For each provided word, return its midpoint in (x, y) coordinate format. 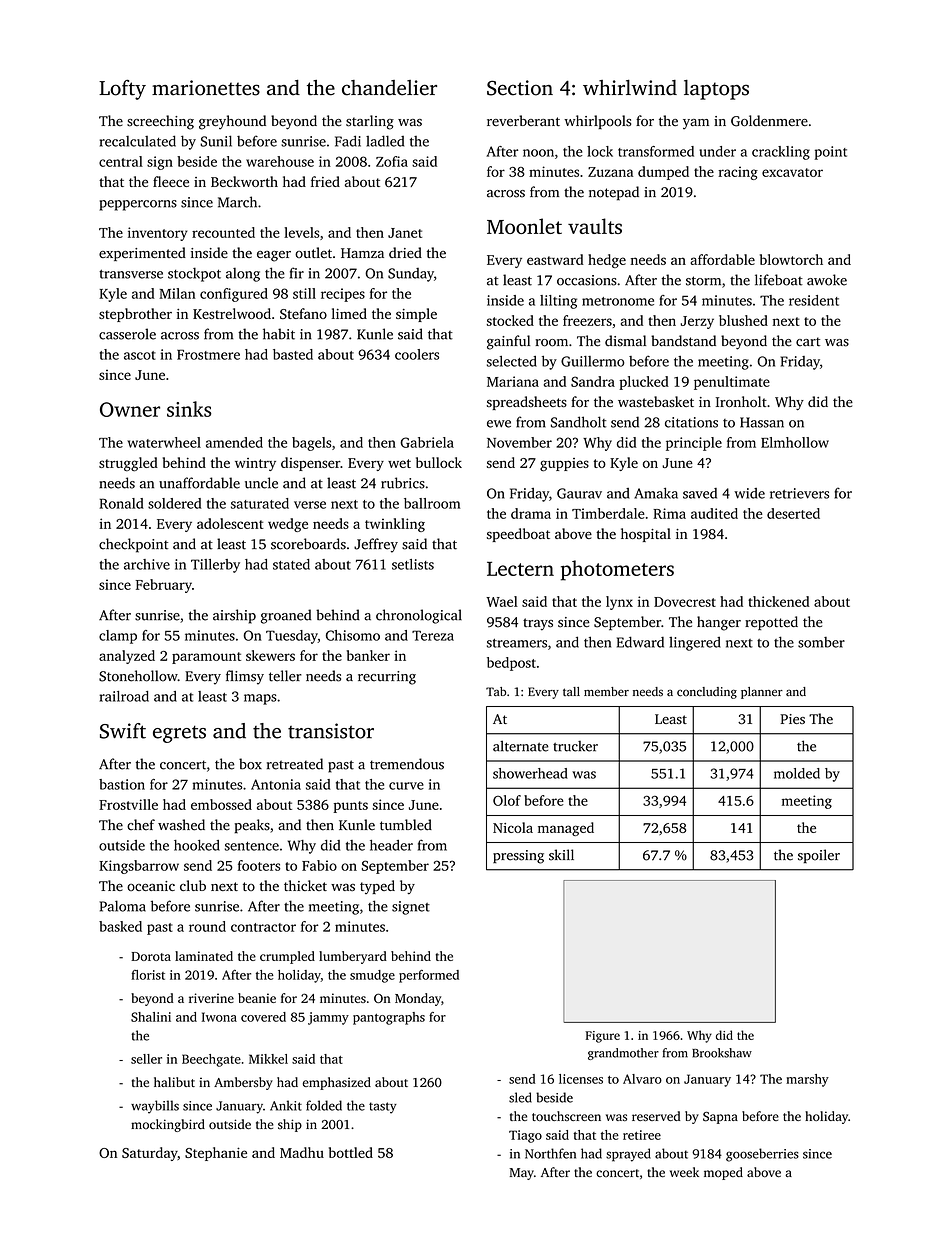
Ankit (286, 1105)
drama (531, 513)
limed (349, 313)
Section (520, 88)
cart (808, 342)
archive (147, 564)
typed (377, 887)
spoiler (819, 856)
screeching (160, 122)
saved (700, 493)
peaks (252, 826)
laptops (716, 90)
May (521, 1174)
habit (279, 334)
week (684, 1172)
